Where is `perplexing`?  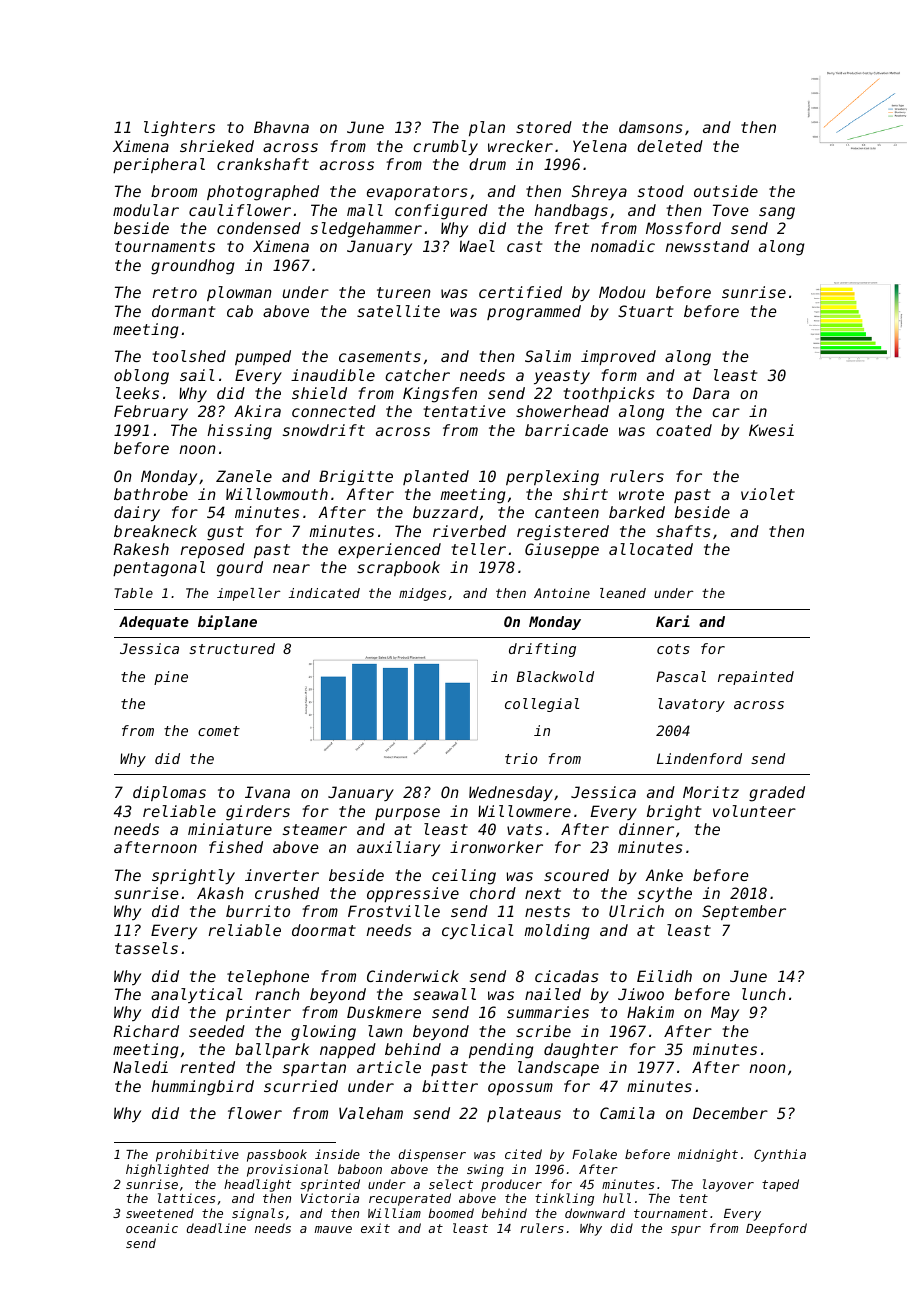
perplexing is located at coordinates (552, 478).
